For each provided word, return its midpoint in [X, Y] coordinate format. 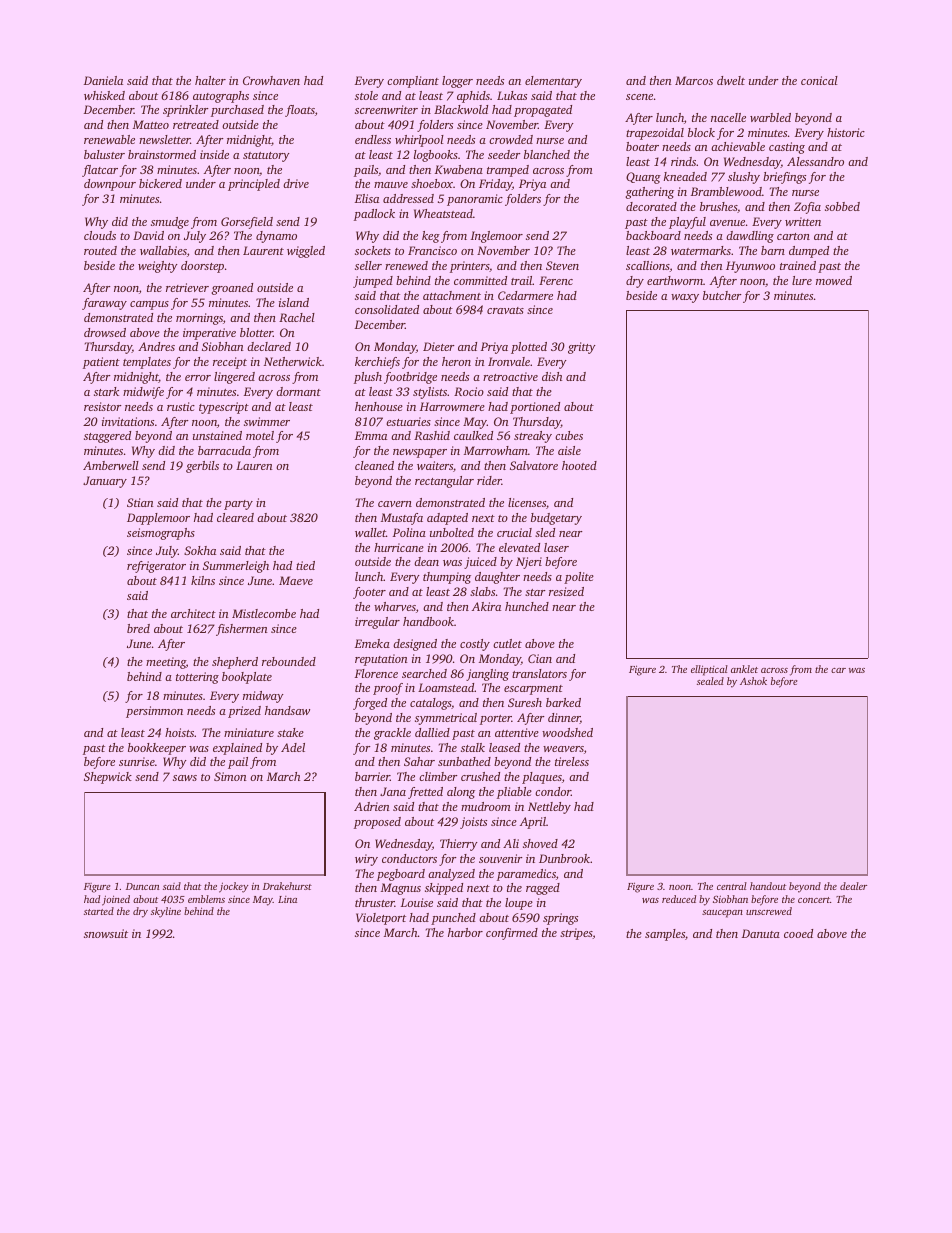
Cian [540, 658]
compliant [413, 82]
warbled [770, 117]
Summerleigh [236, 567]
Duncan [142, 886]
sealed [710, 681]
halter [210, 80]
